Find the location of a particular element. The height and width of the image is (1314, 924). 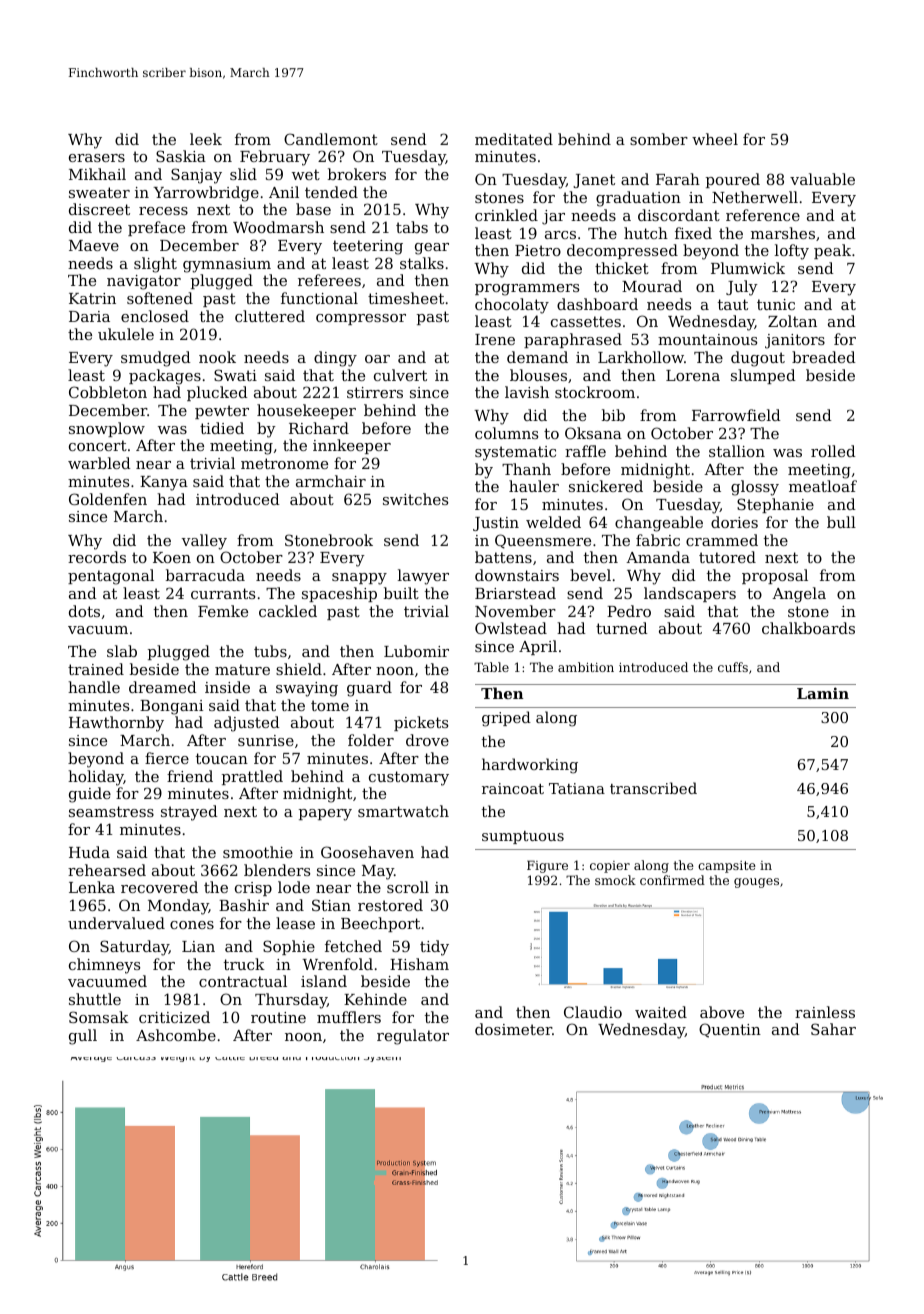

Angela is located at coordinates (799, 595).
